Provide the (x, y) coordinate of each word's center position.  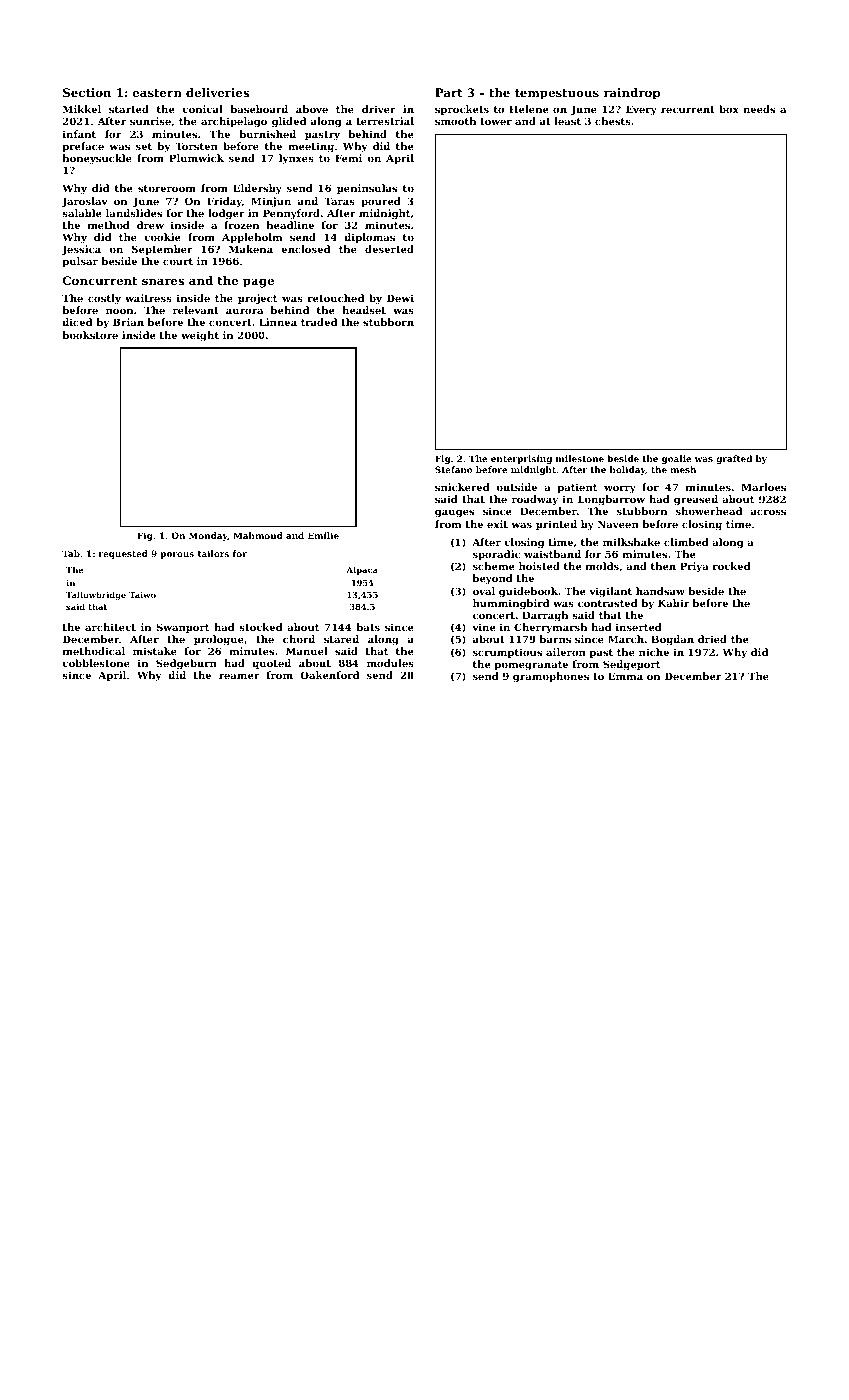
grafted (734, 459)
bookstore (90, 335)
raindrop (632, 94)
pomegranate (531, 665)
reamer (239, 676)
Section (87, 92)
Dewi (400, 298)
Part (449, 92)
